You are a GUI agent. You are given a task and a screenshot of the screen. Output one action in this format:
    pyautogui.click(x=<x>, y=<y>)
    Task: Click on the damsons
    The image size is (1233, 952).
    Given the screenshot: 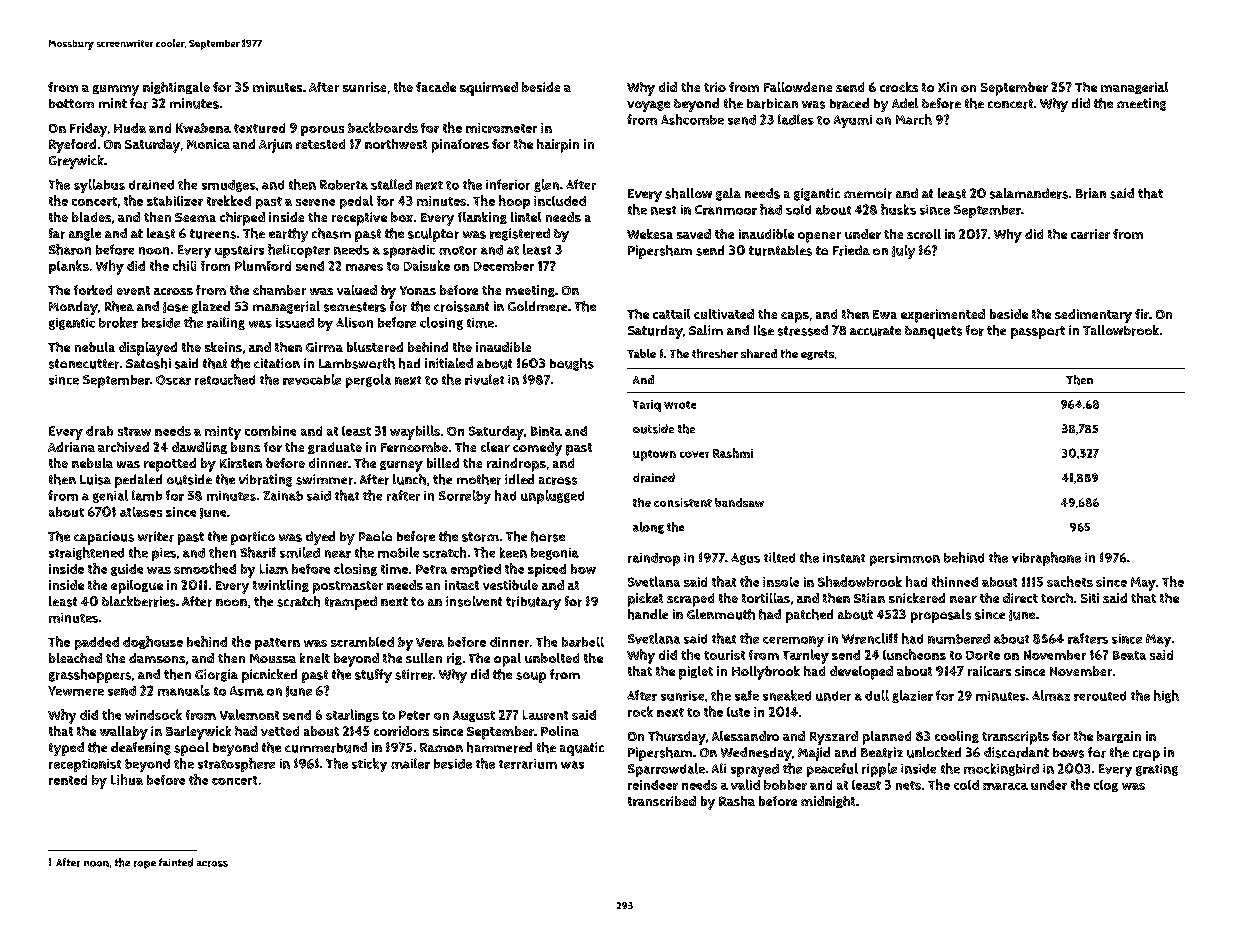 What is the action you would take?
    pyautogui.click(x=157, y=658)
